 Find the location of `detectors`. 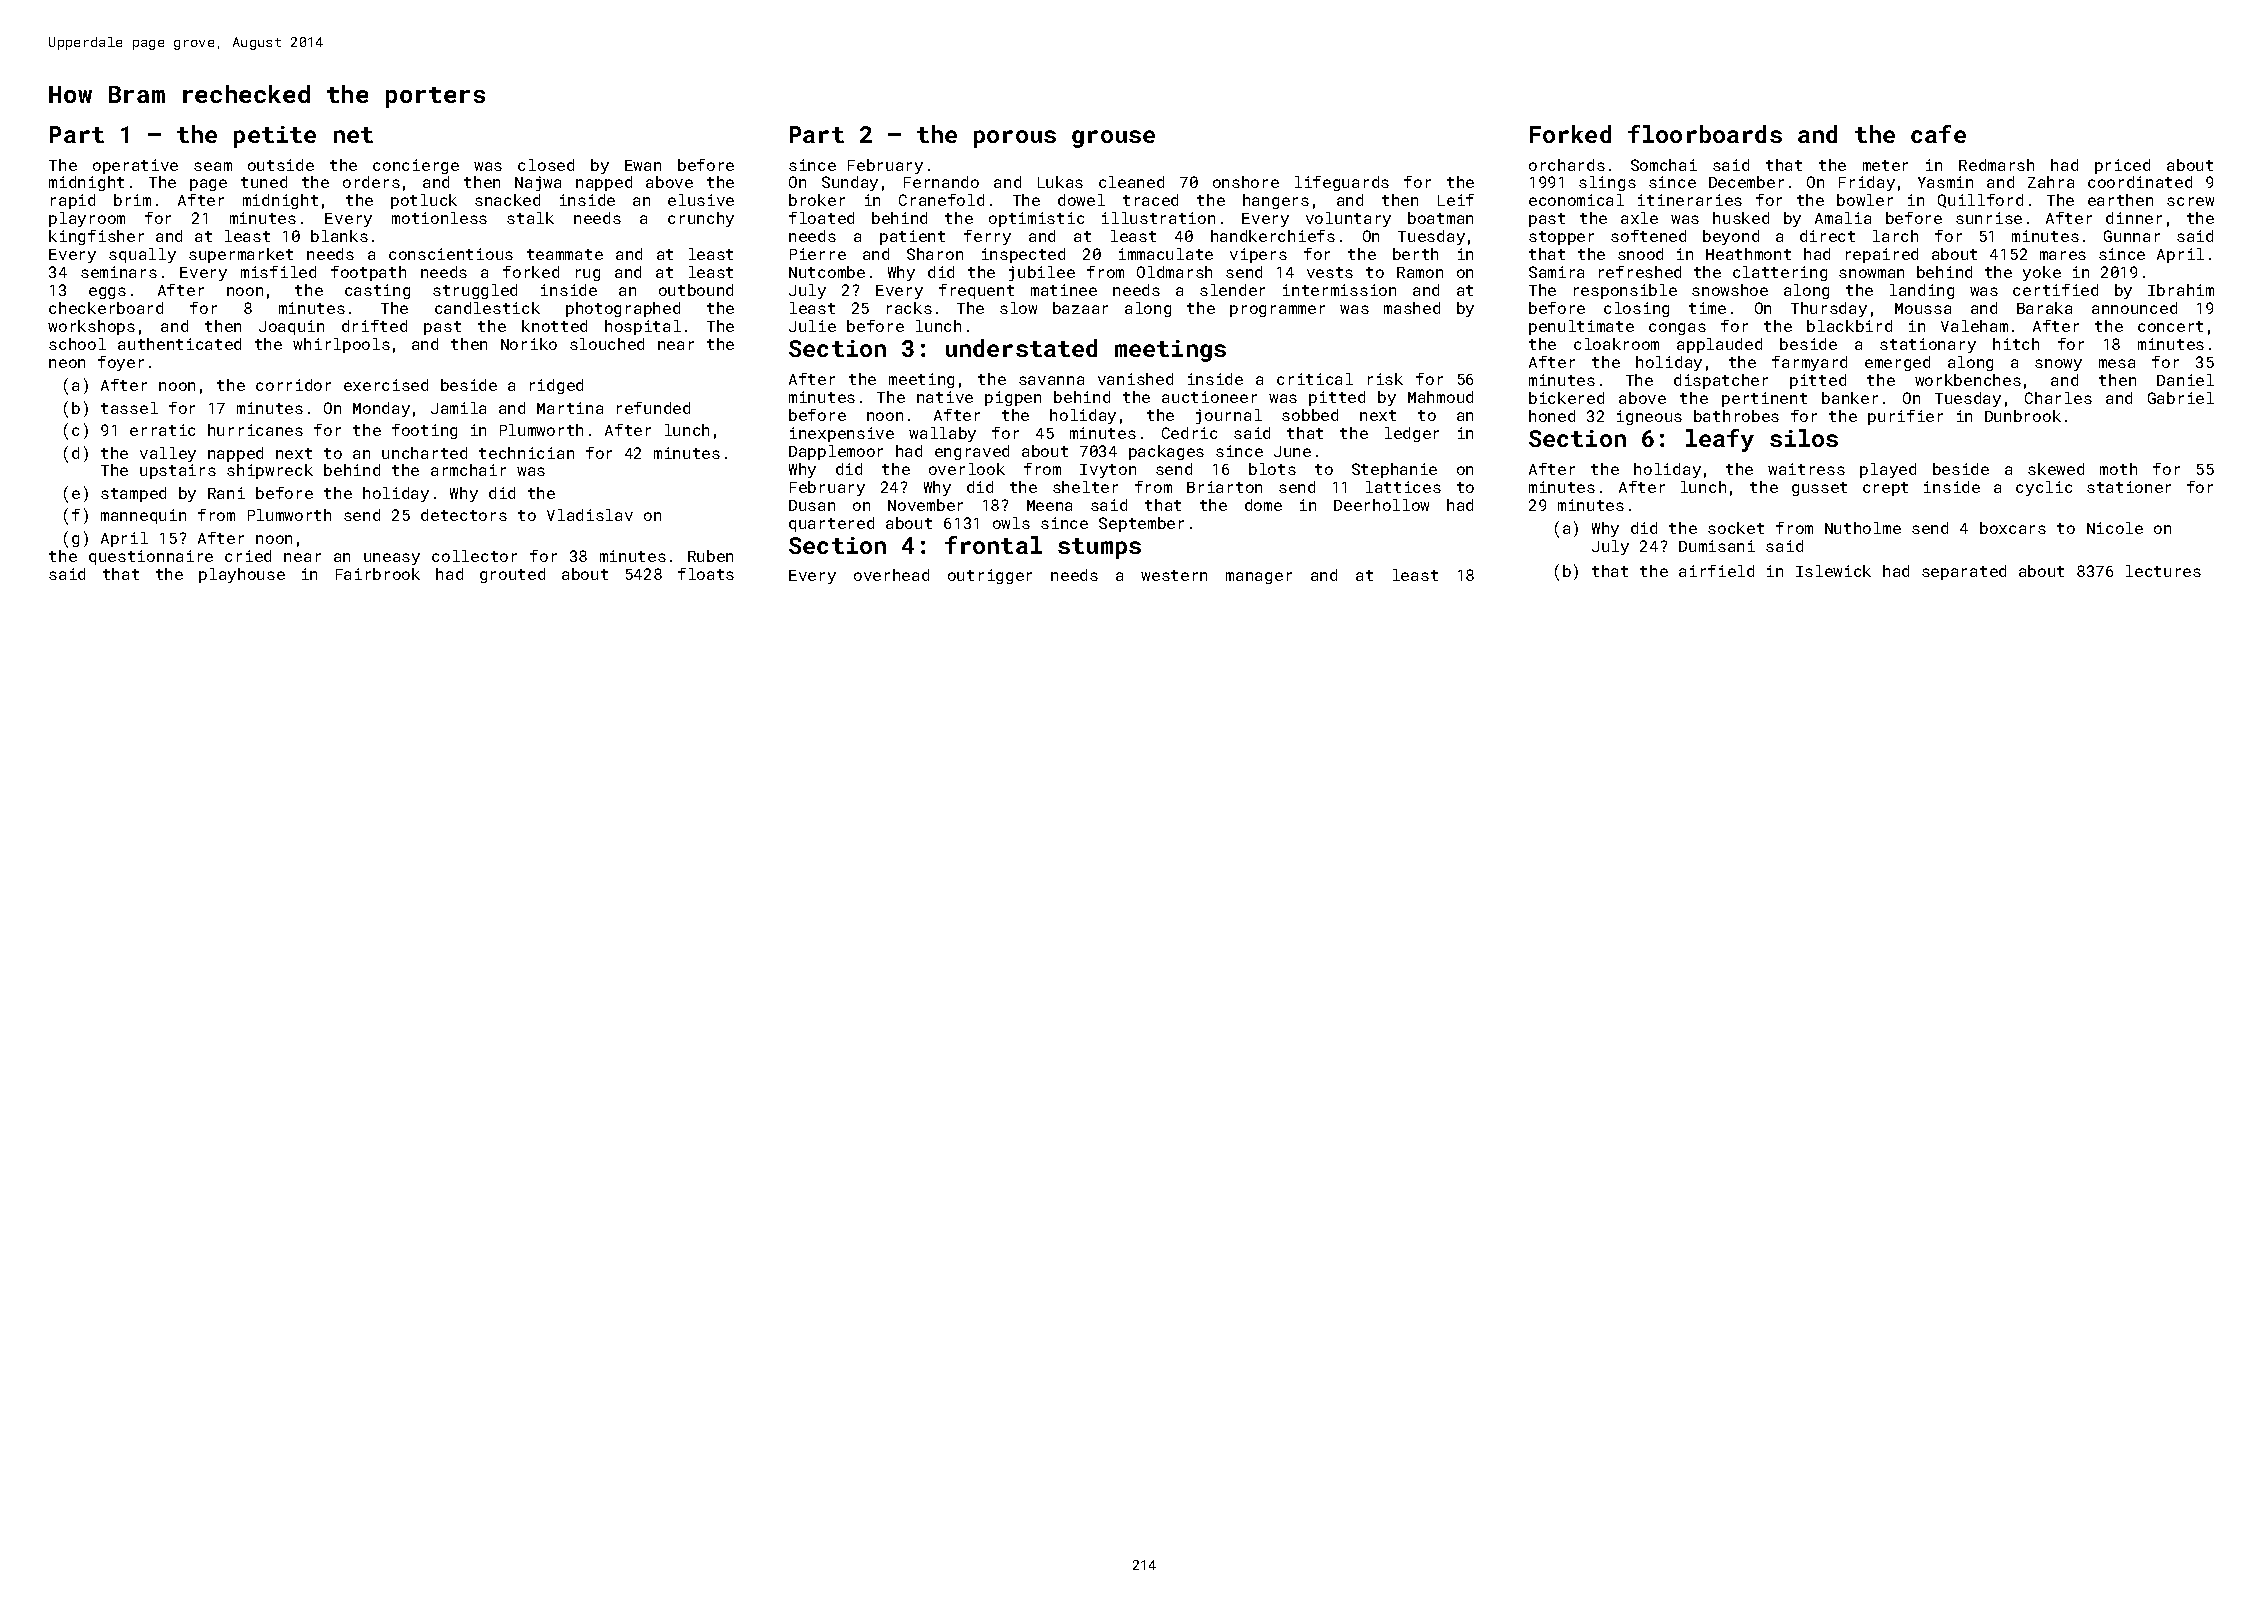

detectors is located at coordinates (464, 515).
